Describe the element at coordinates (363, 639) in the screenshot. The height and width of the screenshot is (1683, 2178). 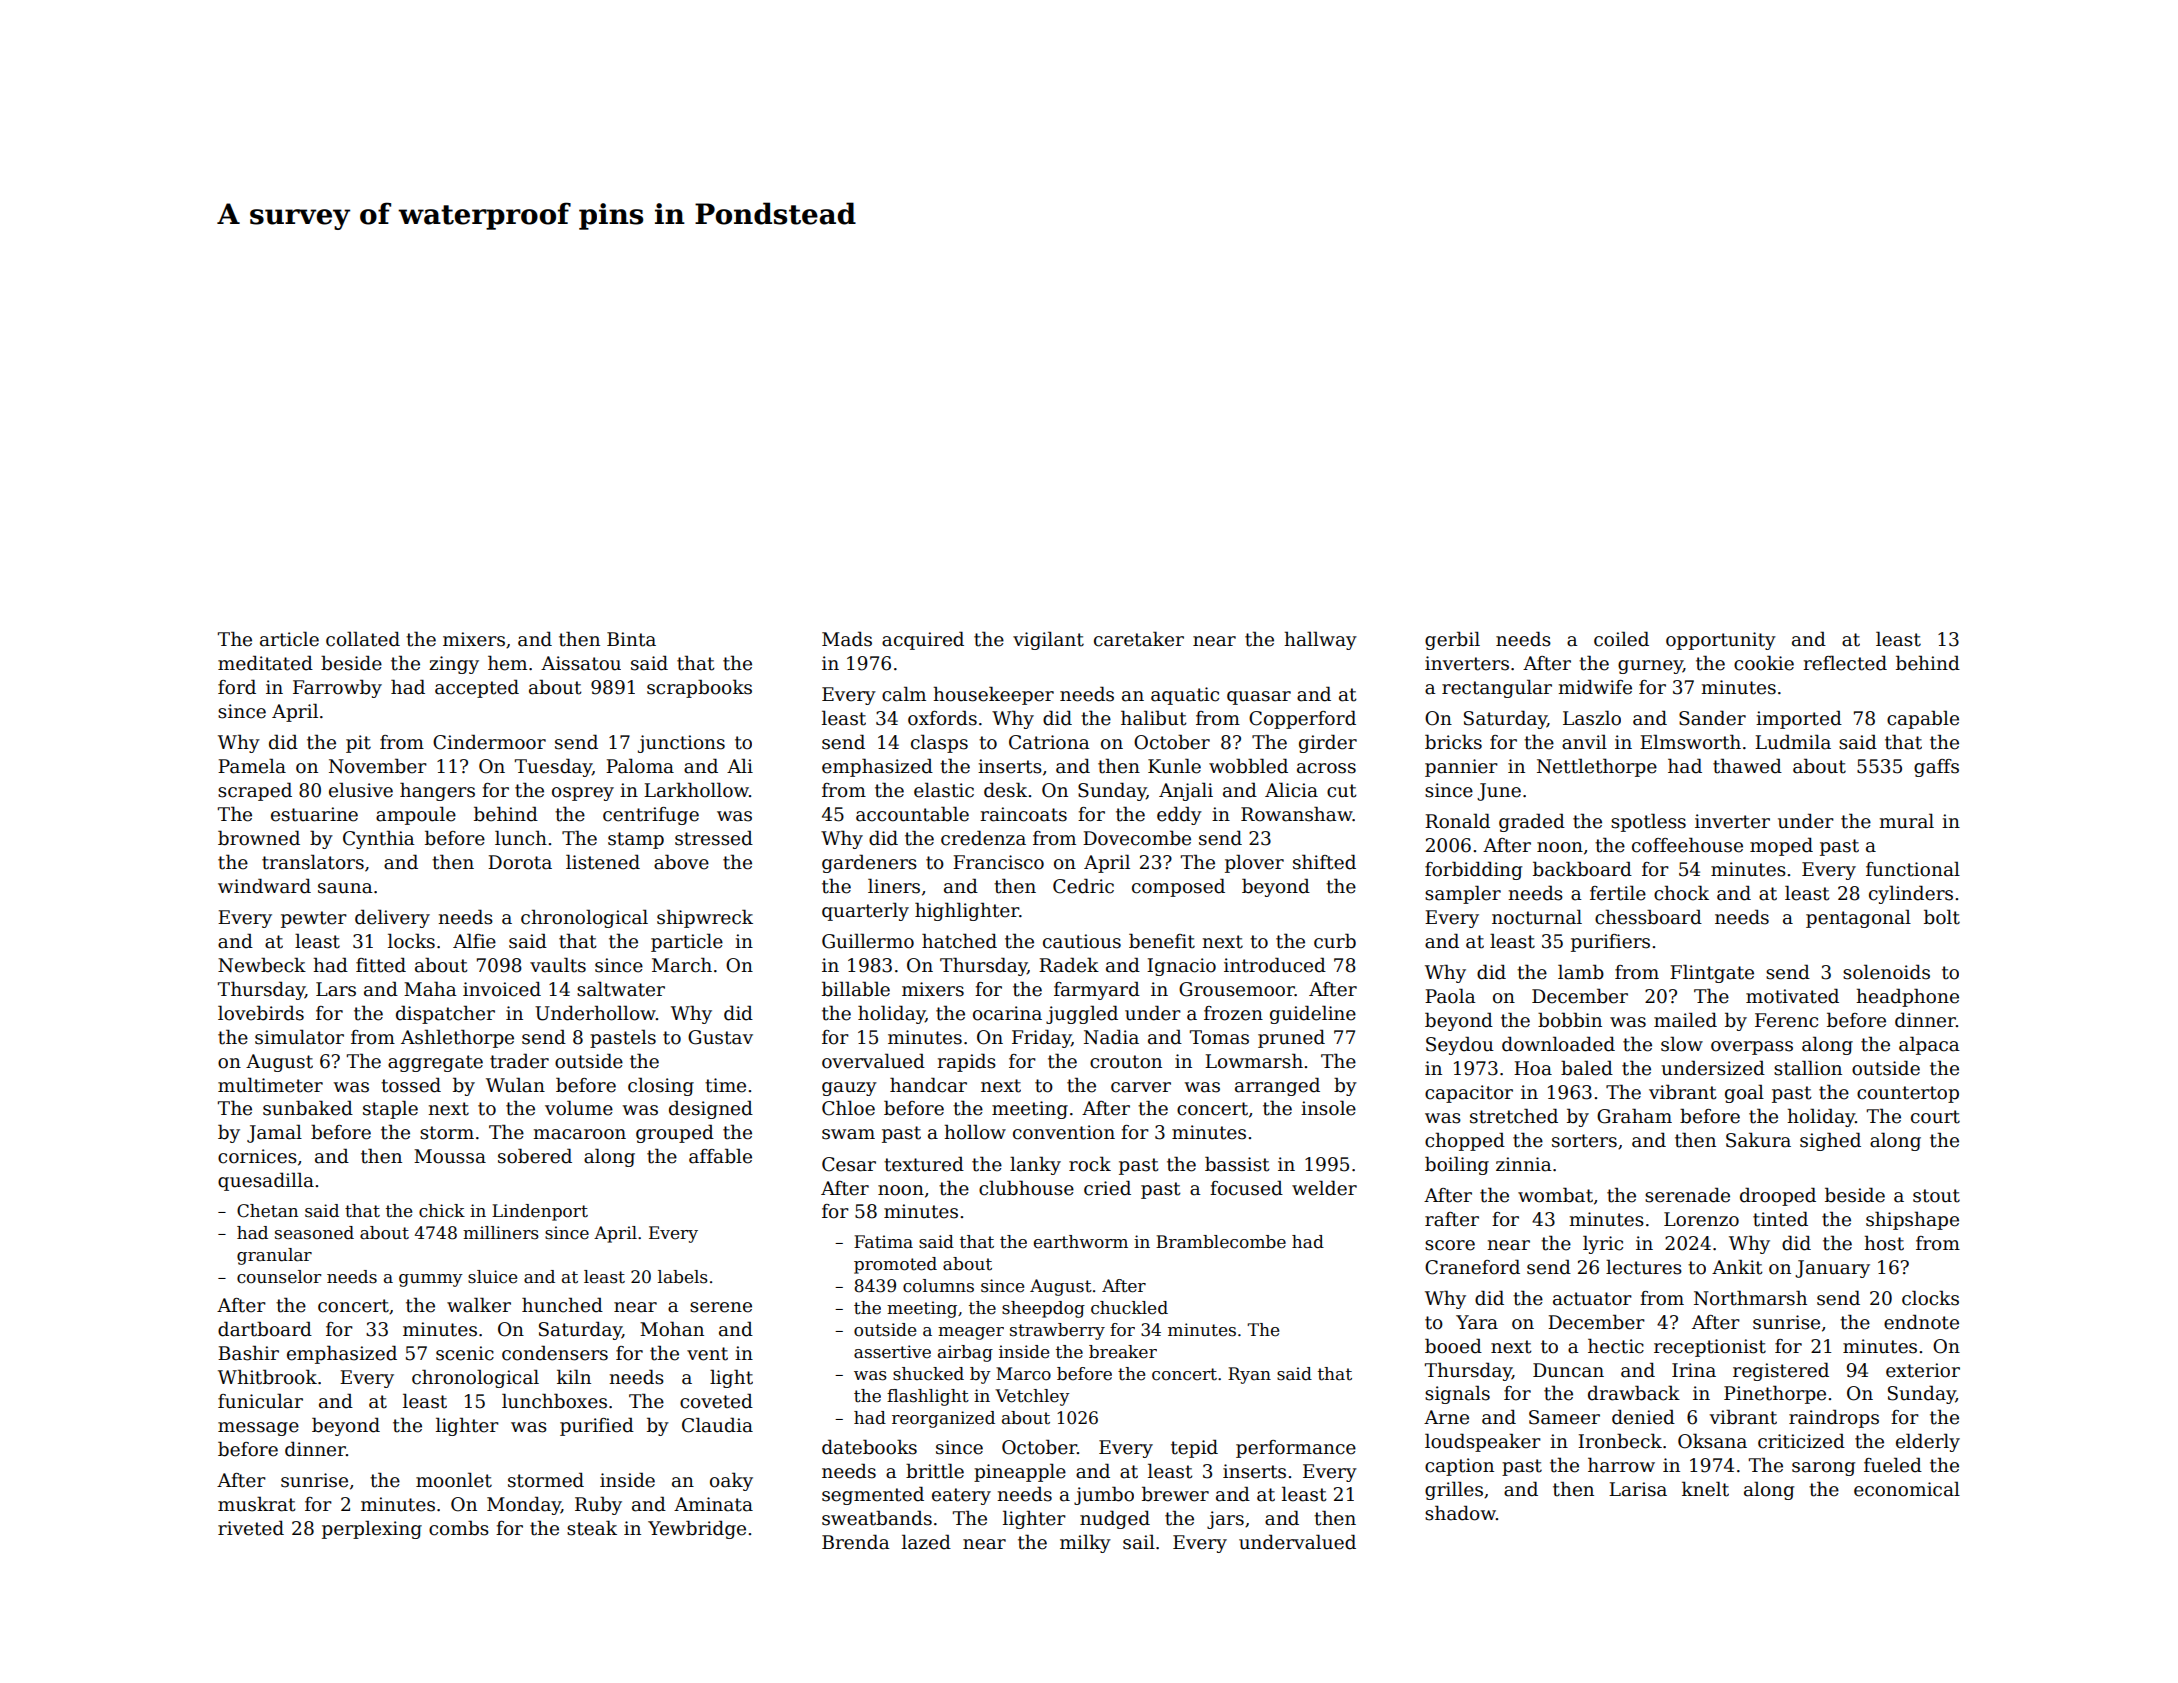
I see `collated` at that location.
